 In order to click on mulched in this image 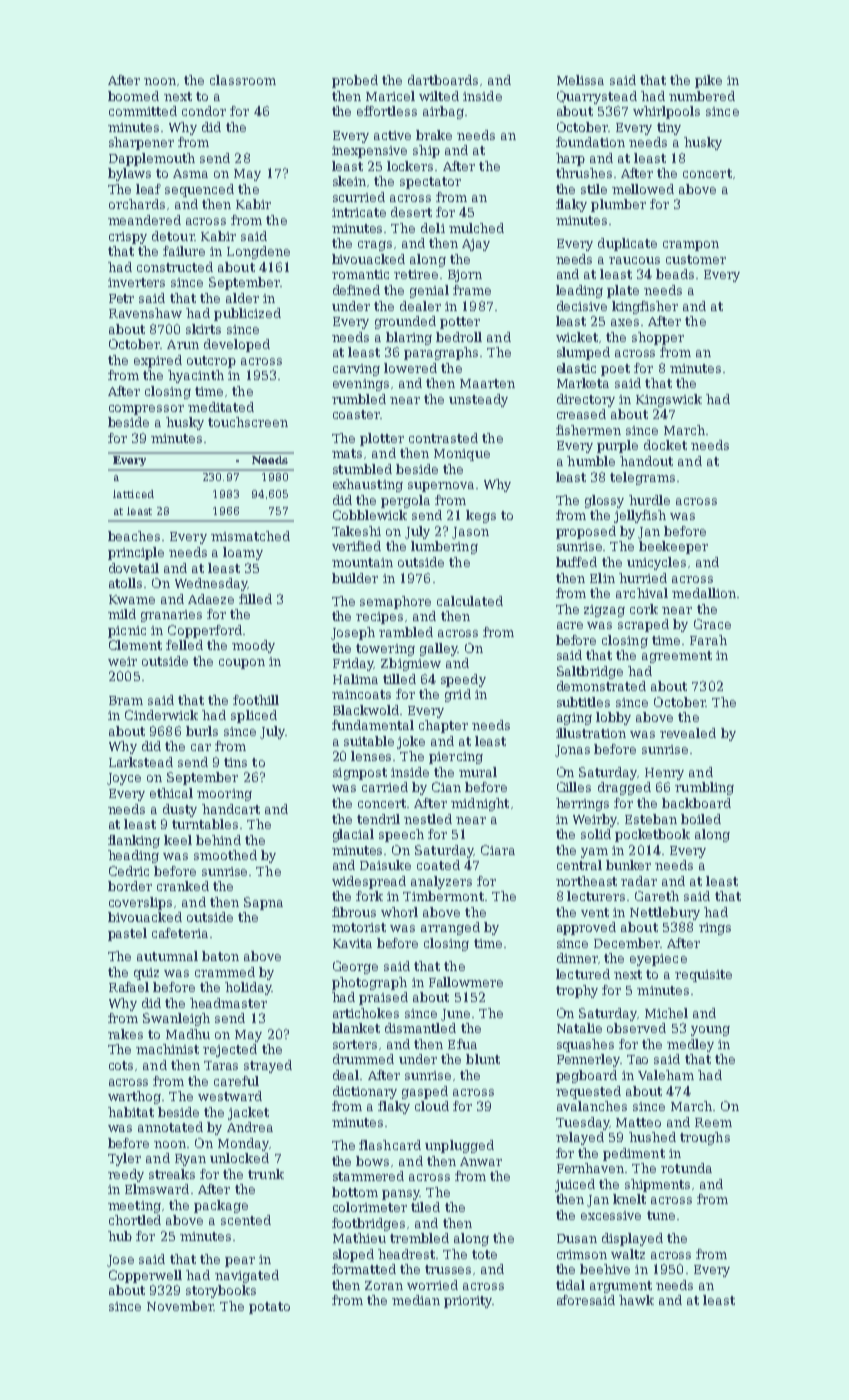, I will do `click(476, 228)`.
